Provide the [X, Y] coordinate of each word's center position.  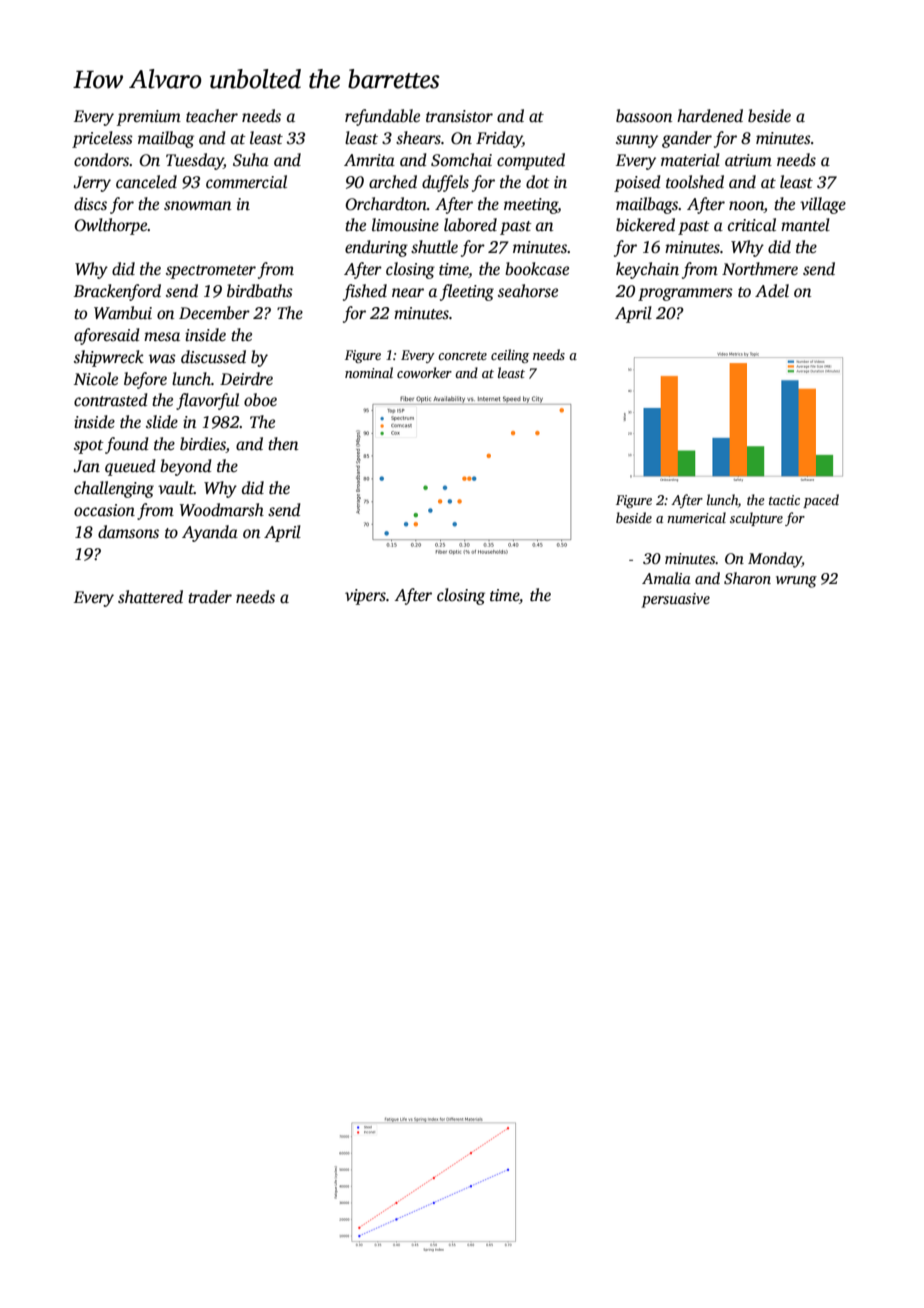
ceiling [510, 356]
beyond [186, 467]
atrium [748, 160]
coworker [424, 372]
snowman [197, 206]
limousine [405, 225]
